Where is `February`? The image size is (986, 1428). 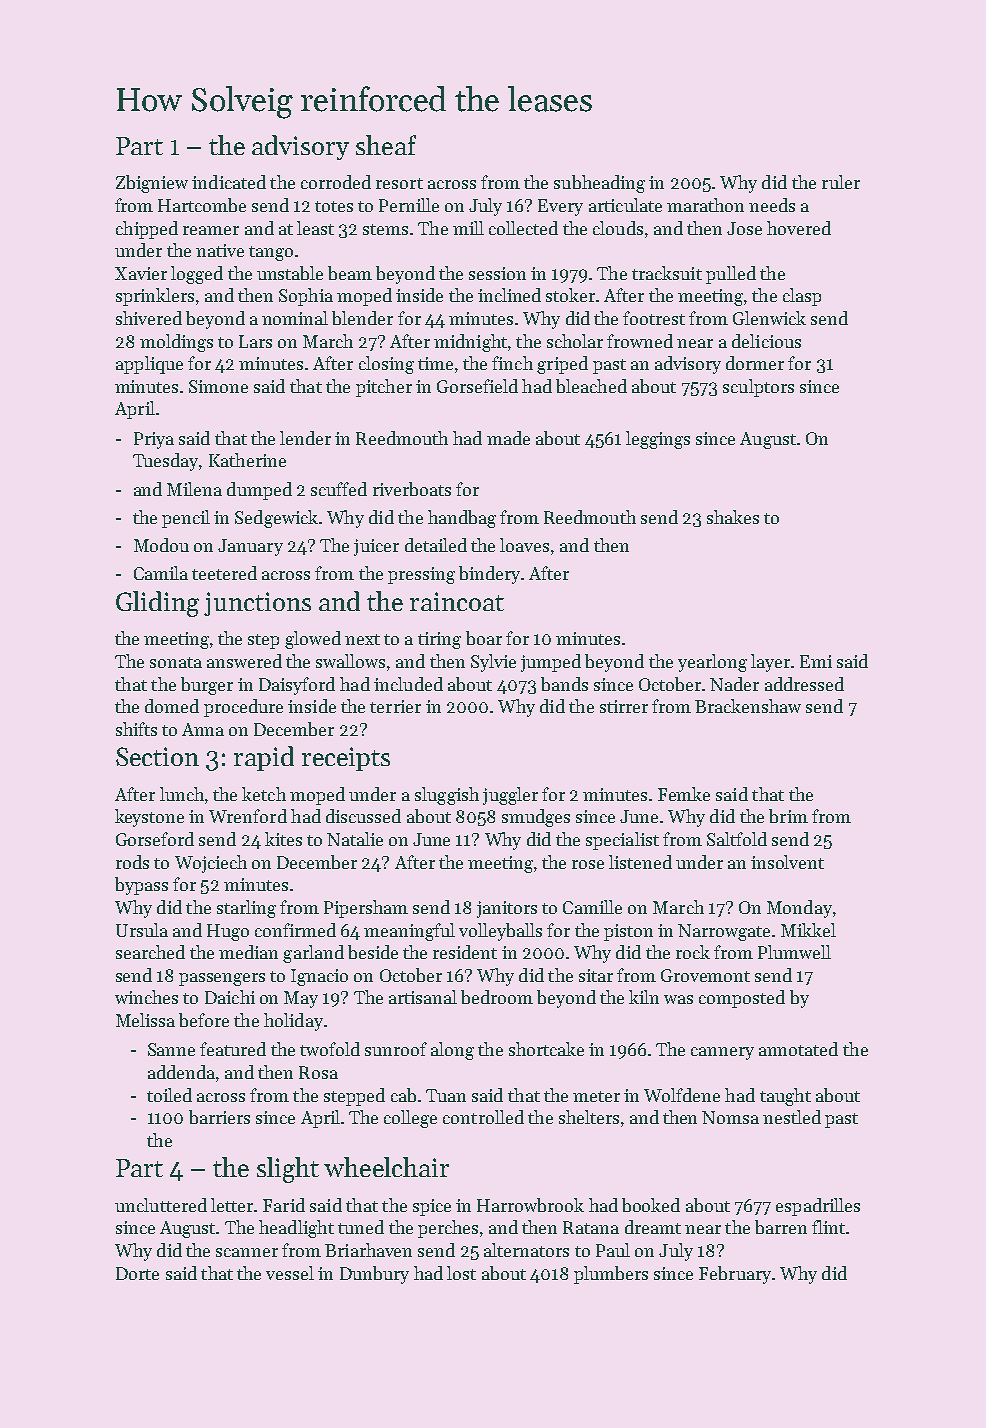
February is located at coordinates (735, 1275).
